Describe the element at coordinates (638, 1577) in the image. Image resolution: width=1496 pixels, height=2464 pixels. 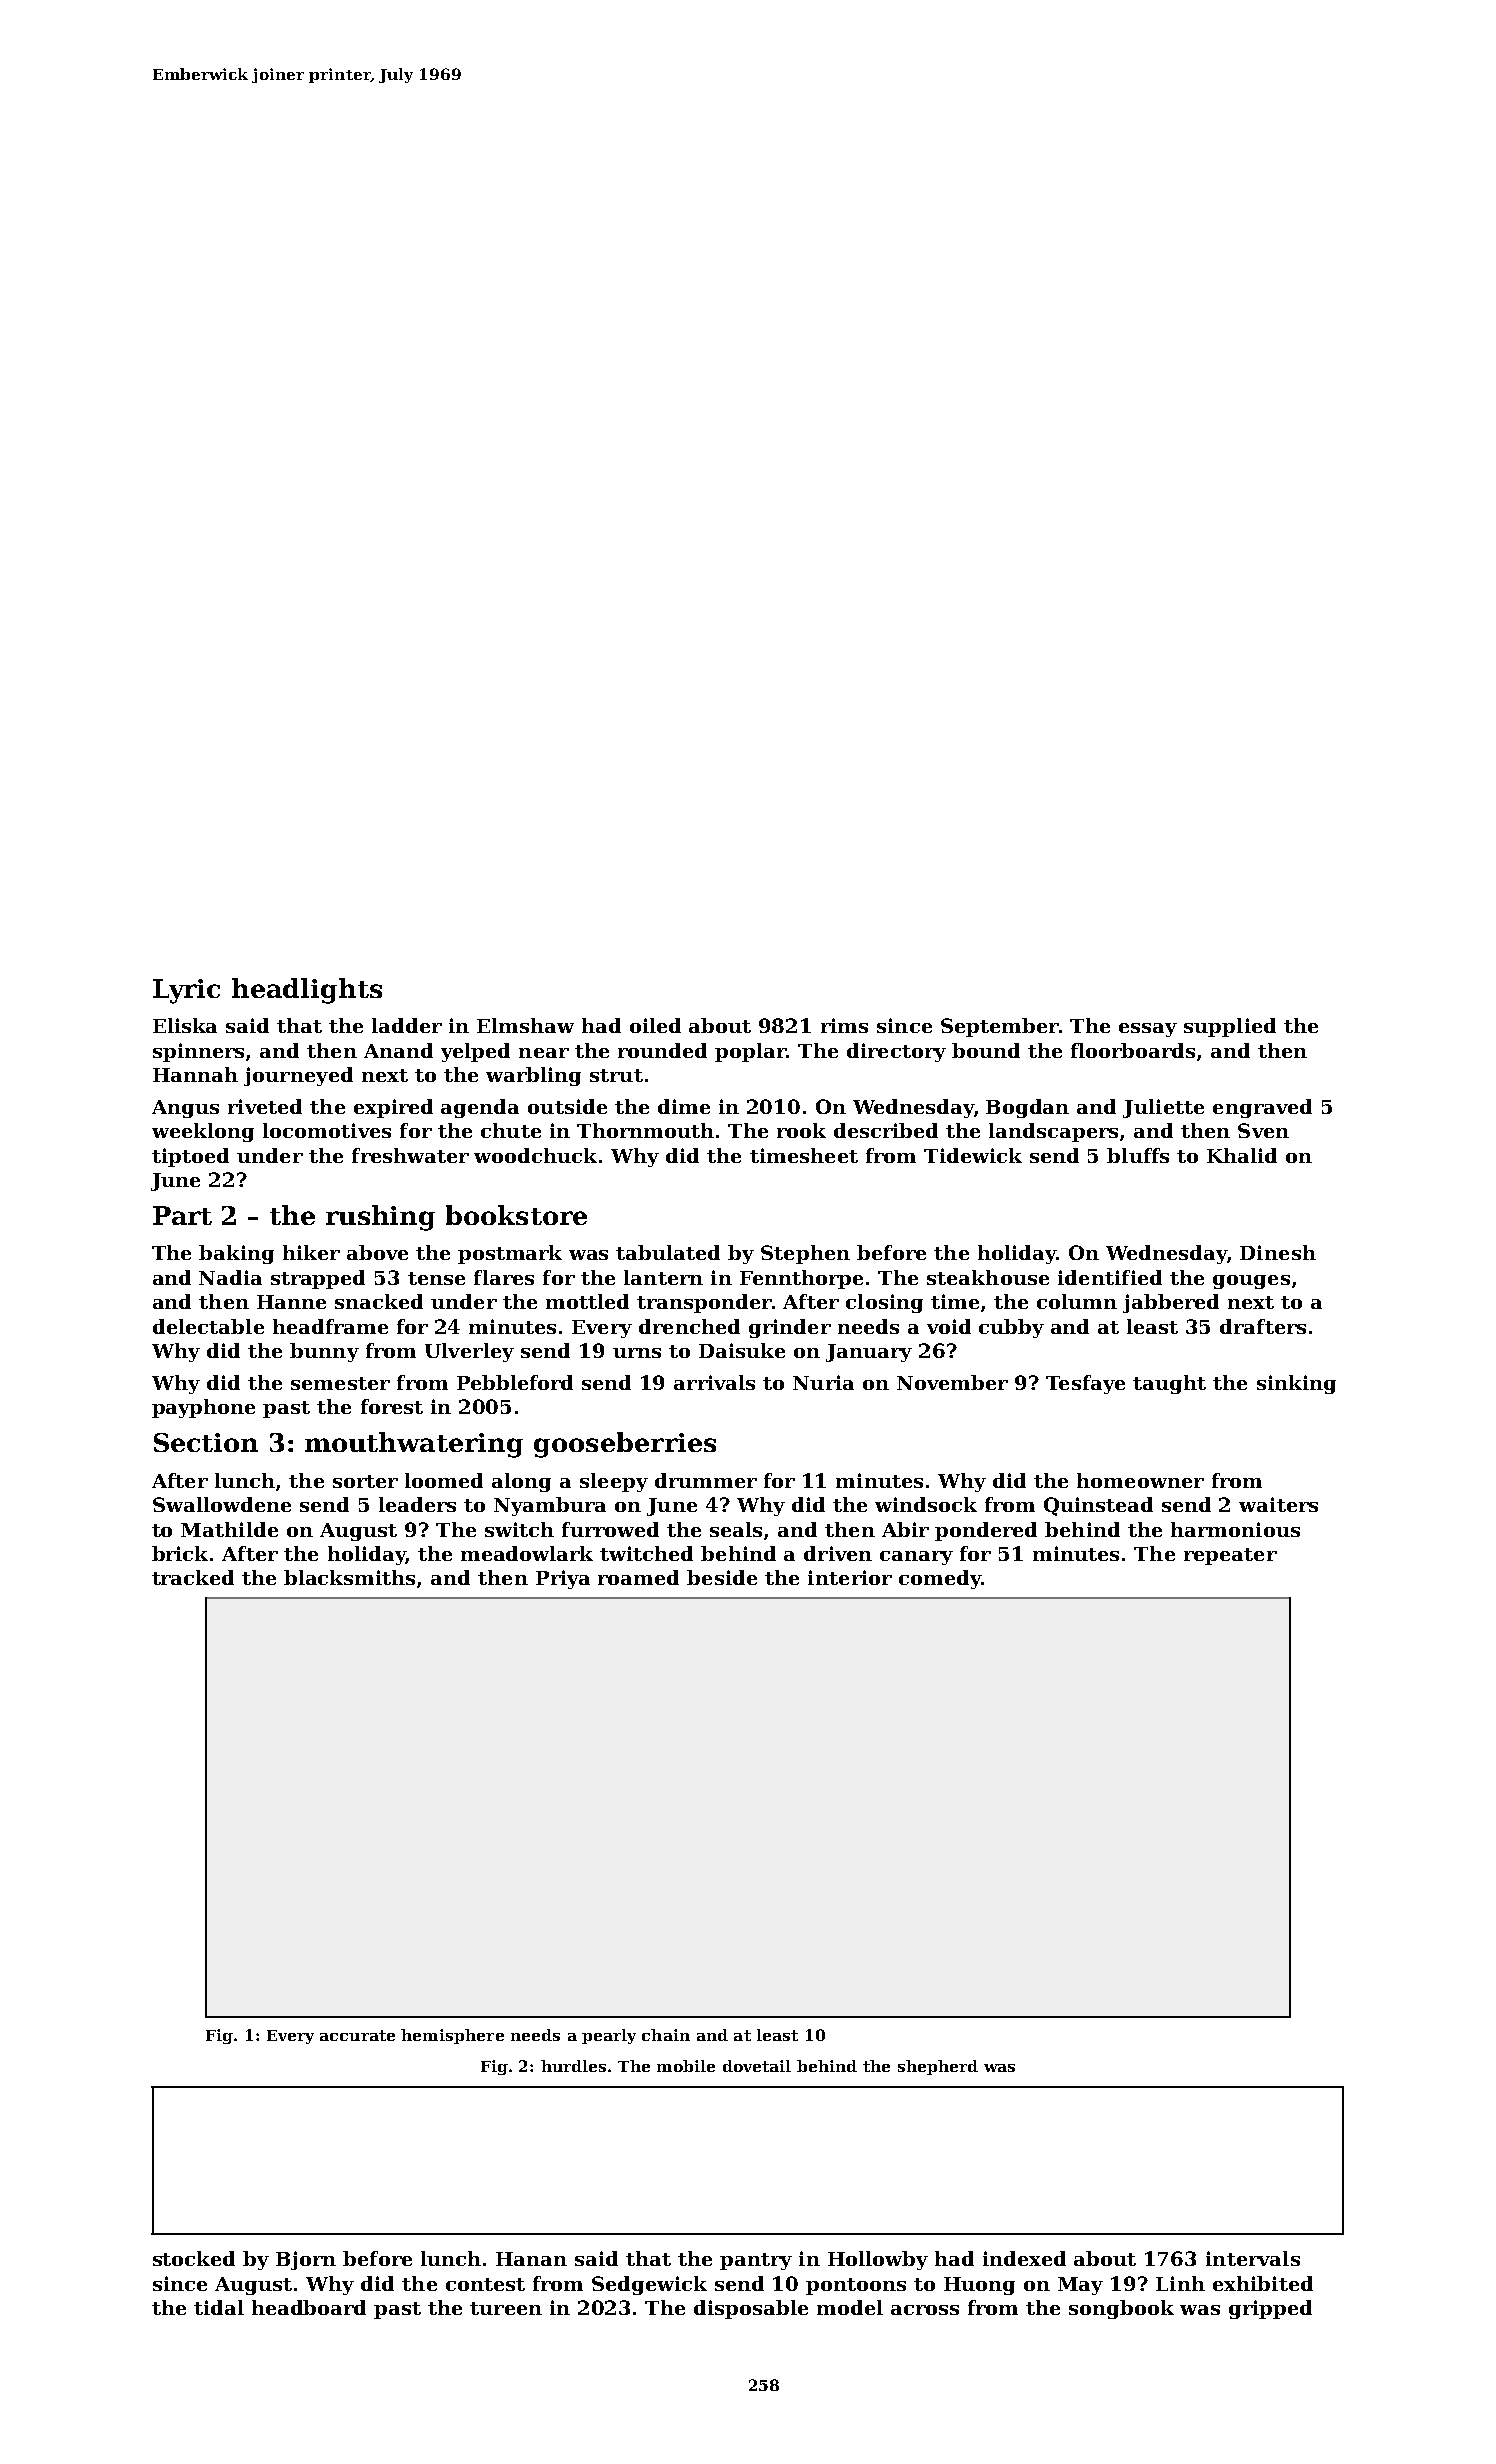
I see `roamed` at that location.
